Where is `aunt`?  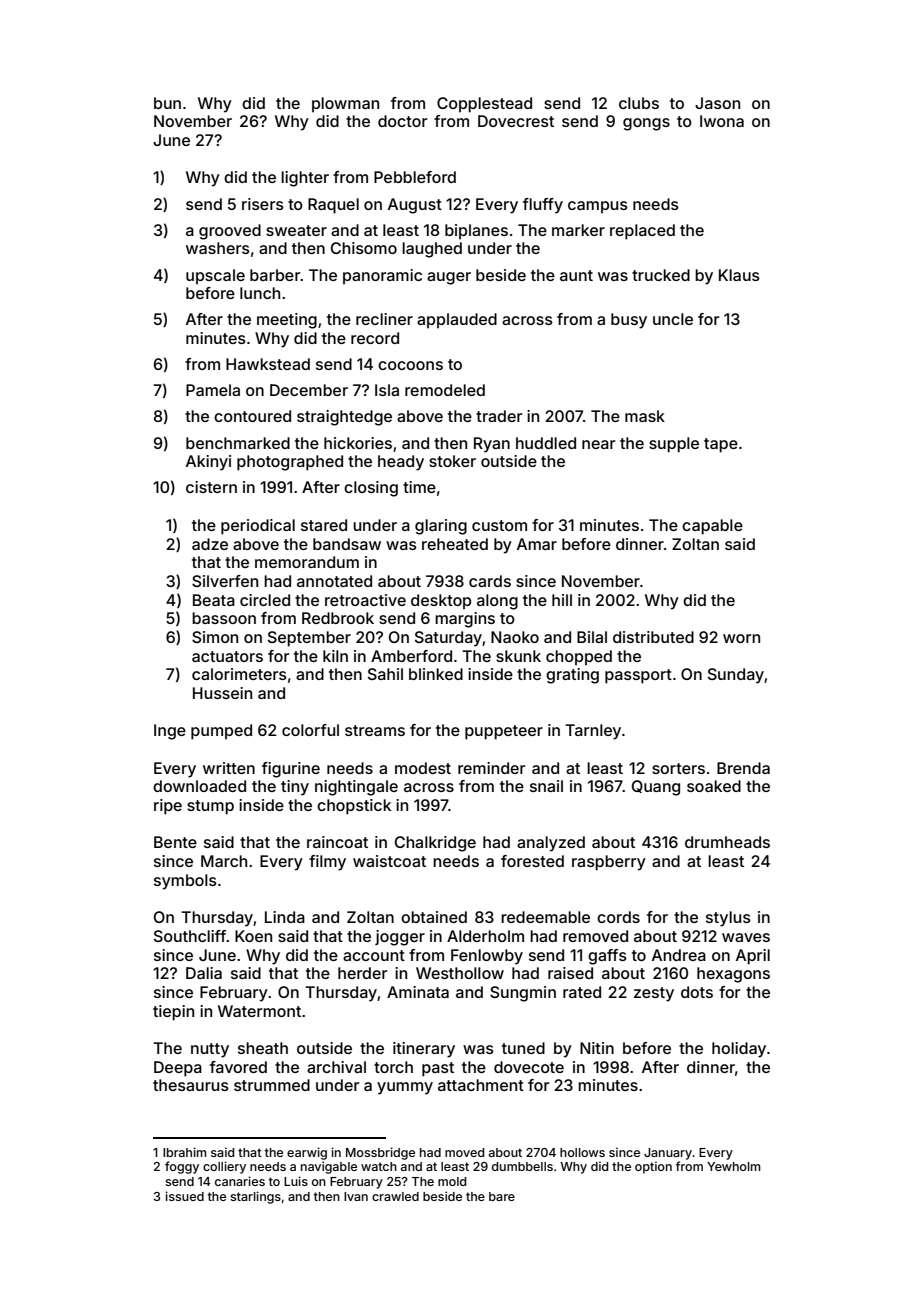 aunt is located at coordinates (576, 275).
